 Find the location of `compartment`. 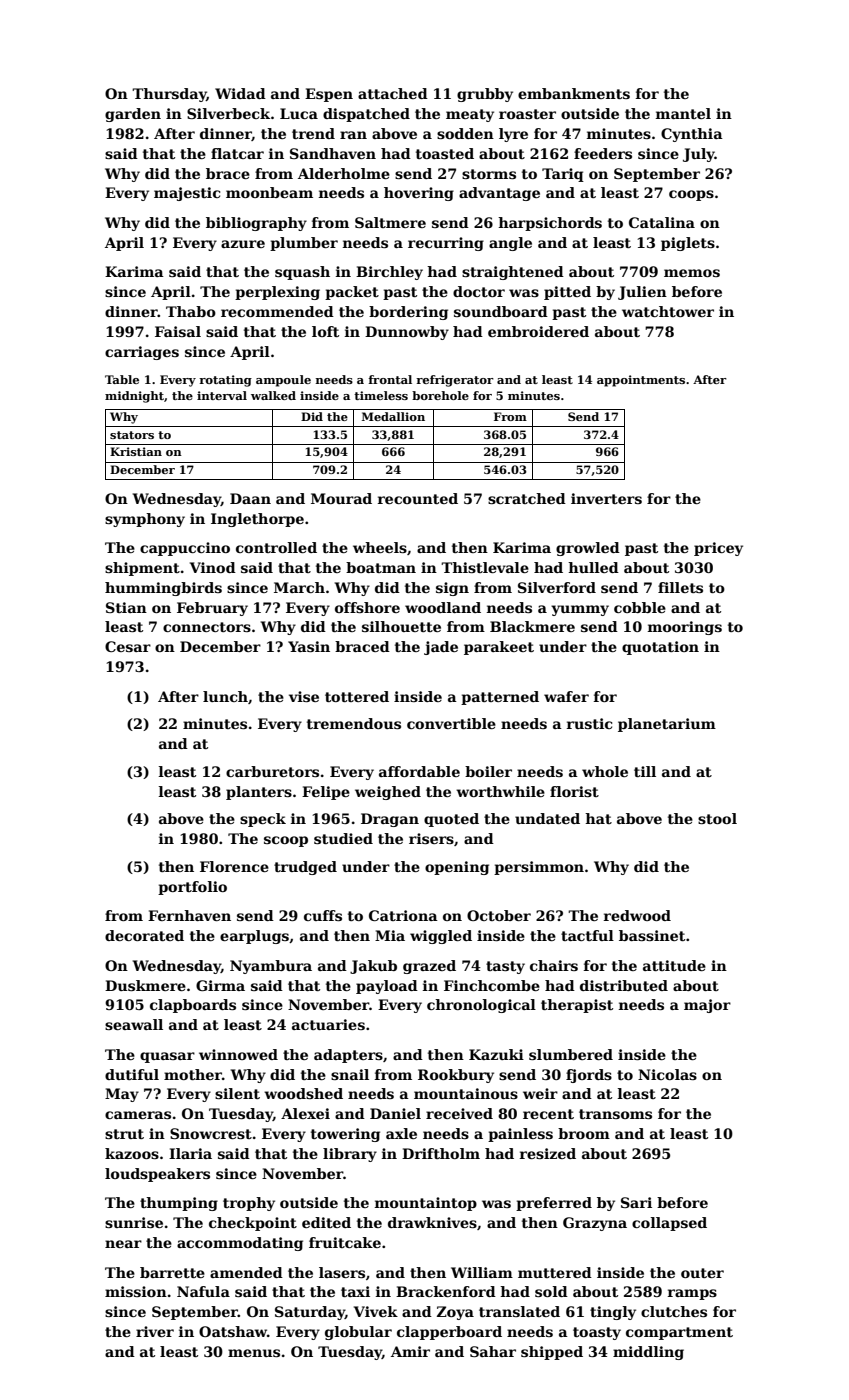

compartment is located at coordinates (679, 1333).
